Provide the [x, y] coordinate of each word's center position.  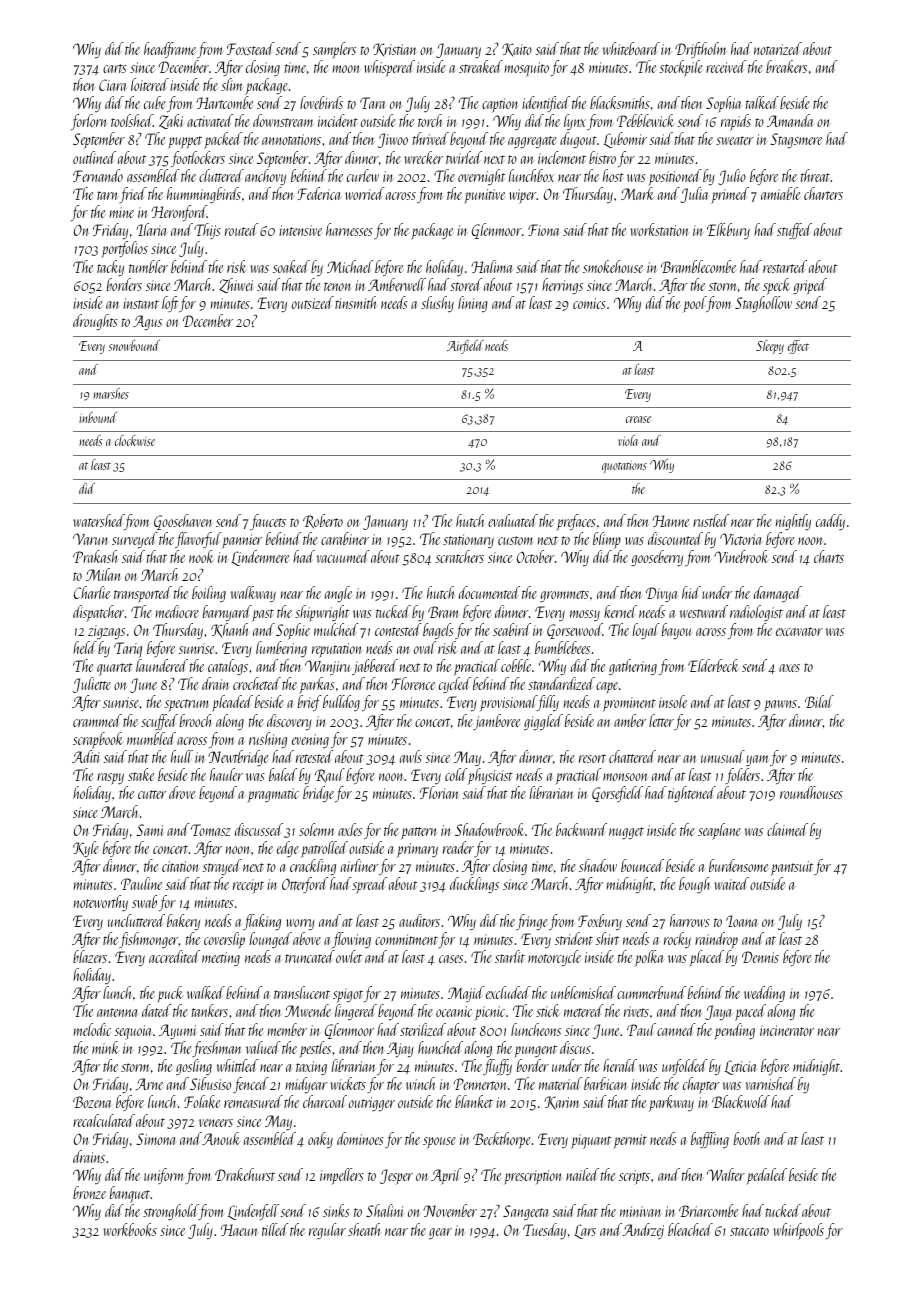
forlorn [89, 122]
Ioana [742, 921]
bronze [89, 1192]
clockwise [135, 440]
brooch [195, 720]
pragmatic [273, 795]
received [726, 66]
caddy [830, 522]
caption [500, 105]
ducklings [474, 885]
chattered [632, 756]
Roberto [323, 521]
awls [411, 756]
